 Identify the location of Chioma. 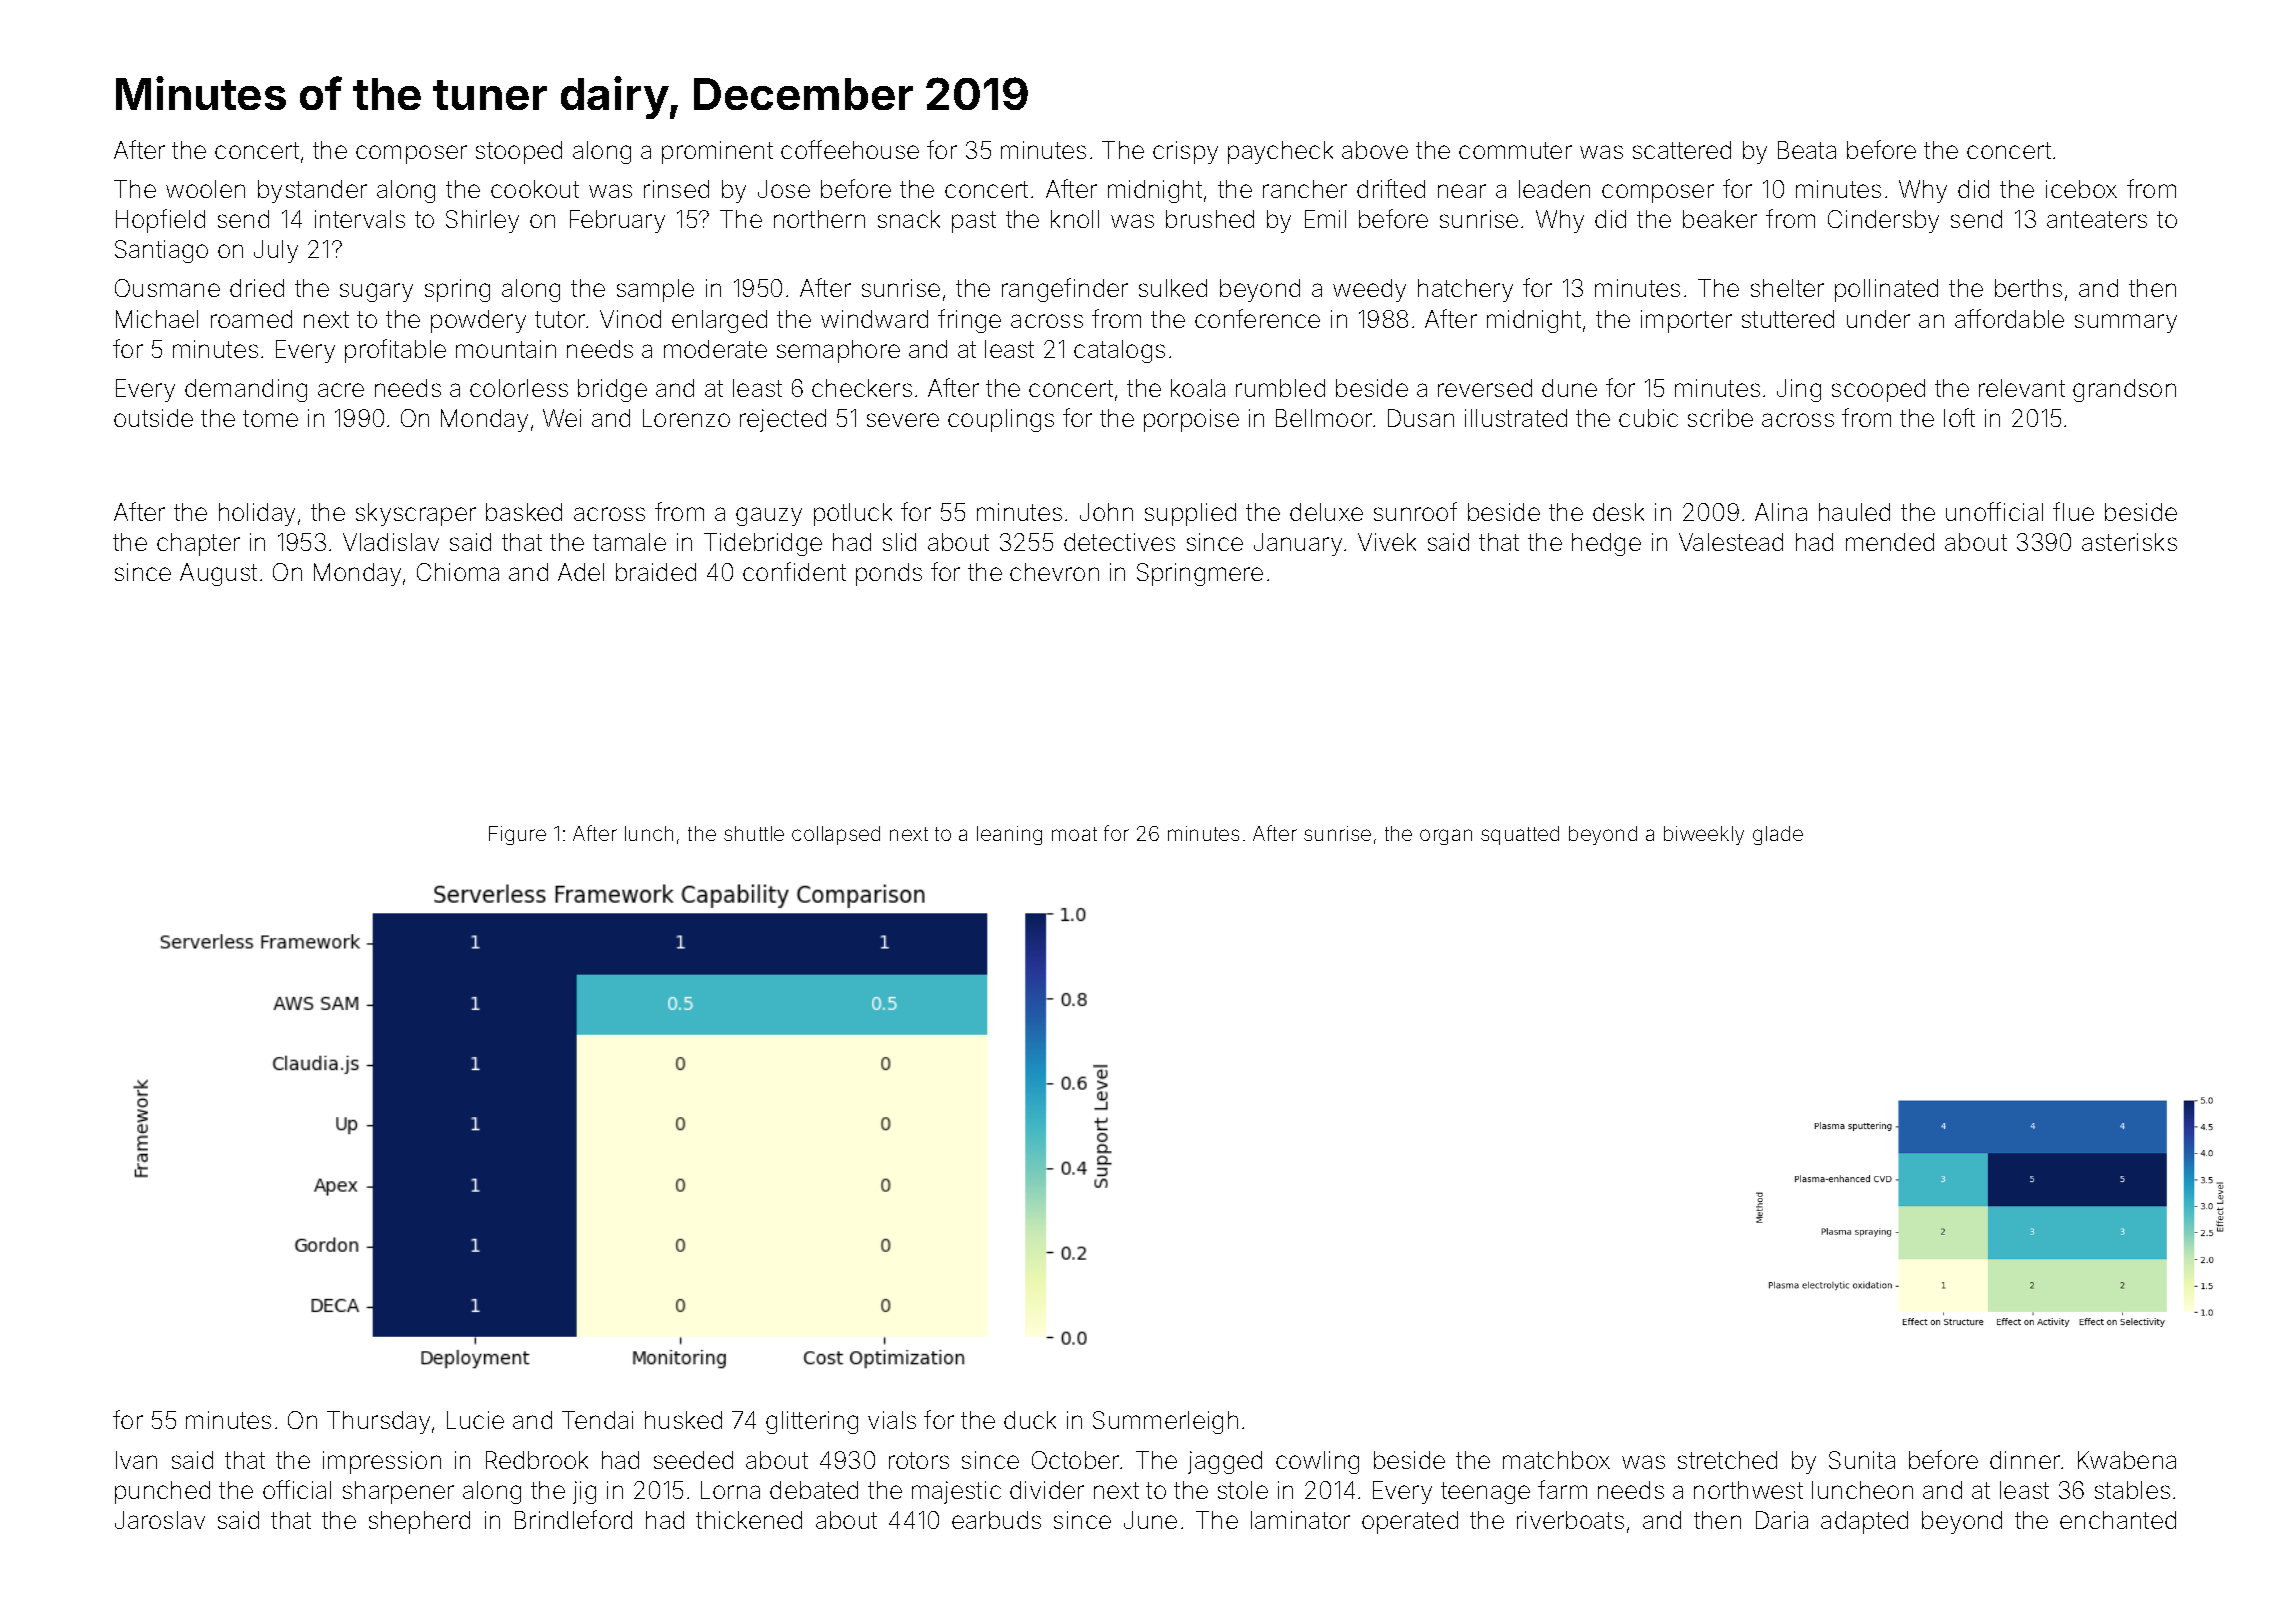
(458, 572).
